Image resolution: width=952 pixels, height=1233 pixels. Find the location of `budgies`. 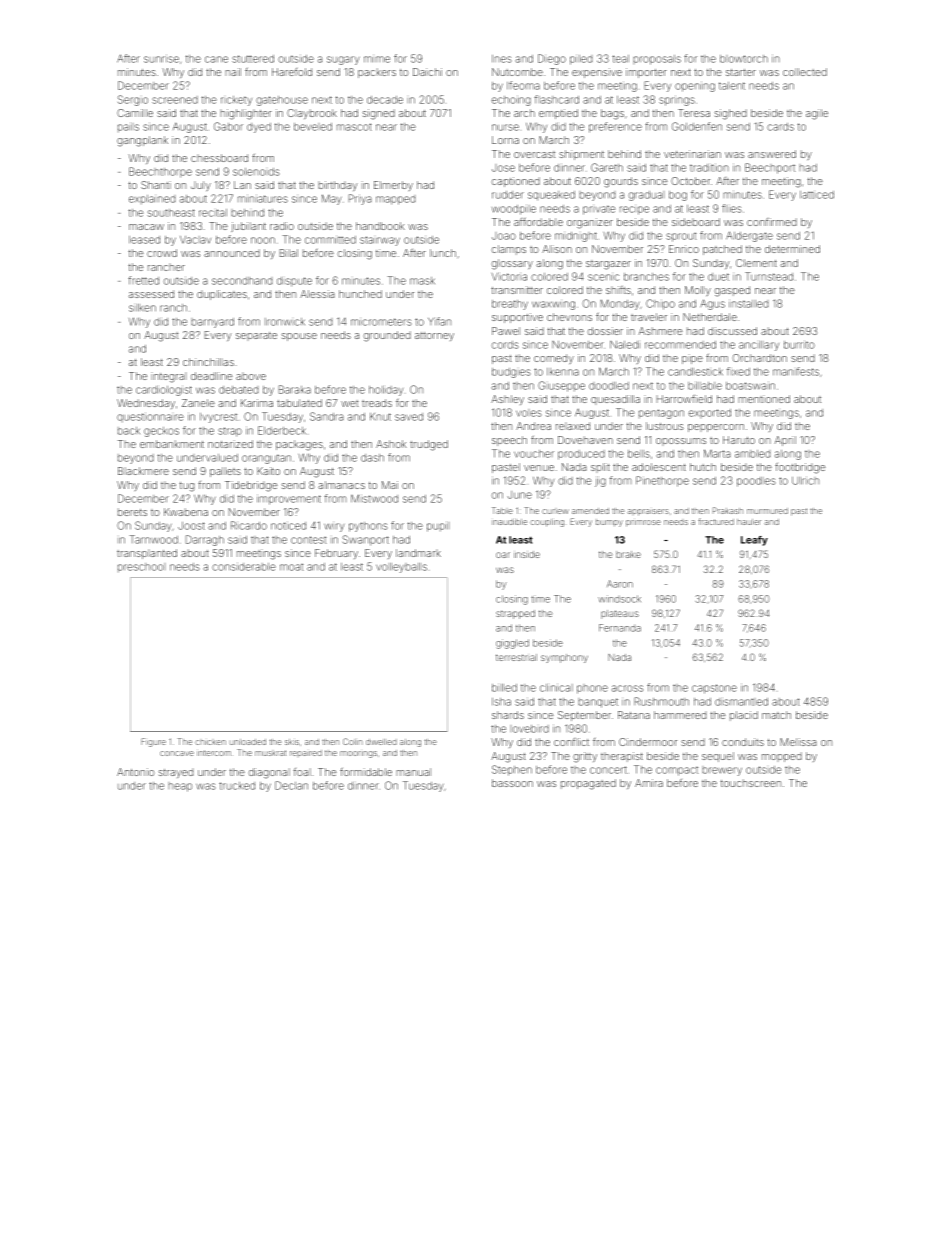

budgies is located at coordinates (511, 373).
